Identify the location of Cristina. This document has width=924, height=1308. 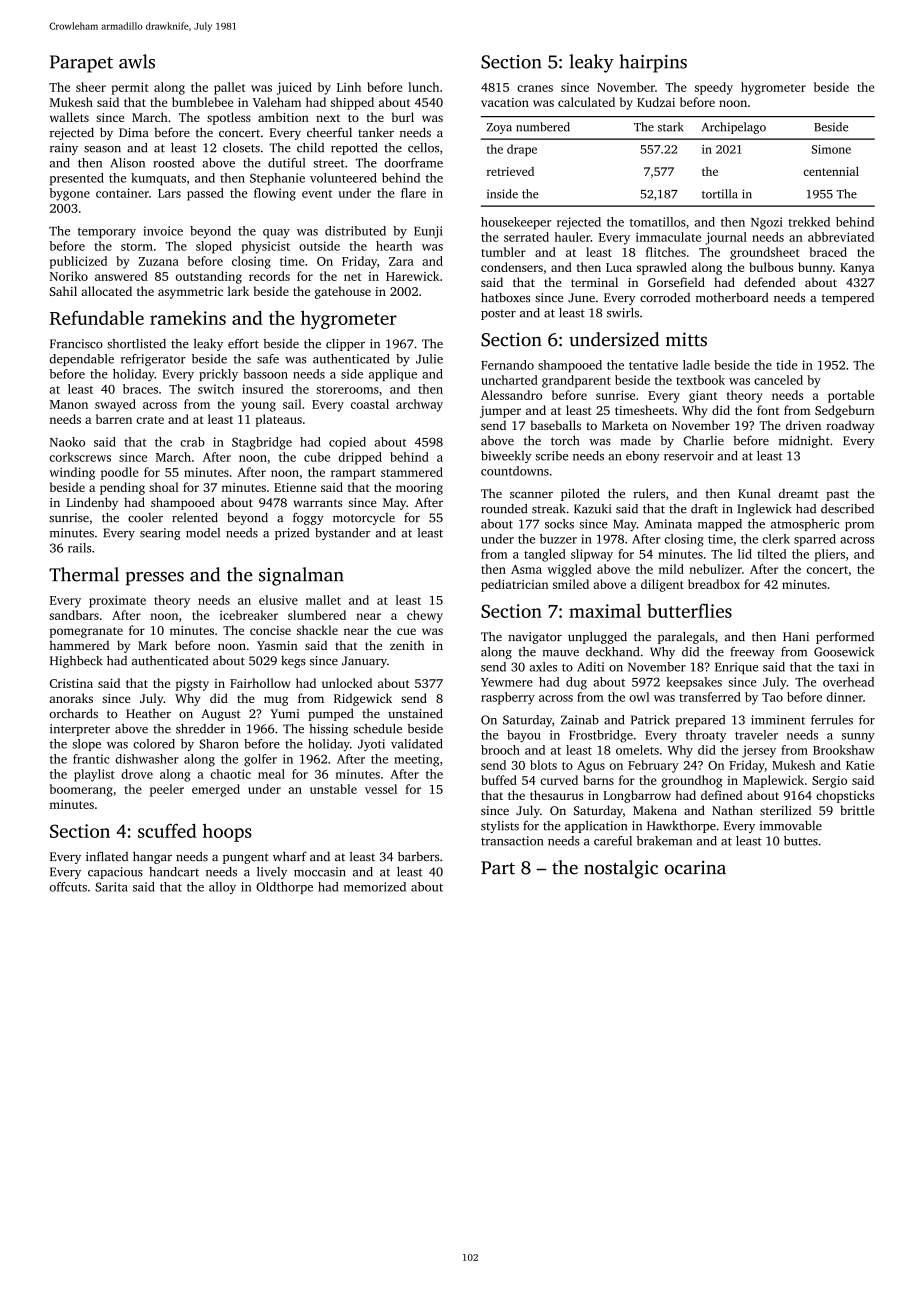
(71, 683).
